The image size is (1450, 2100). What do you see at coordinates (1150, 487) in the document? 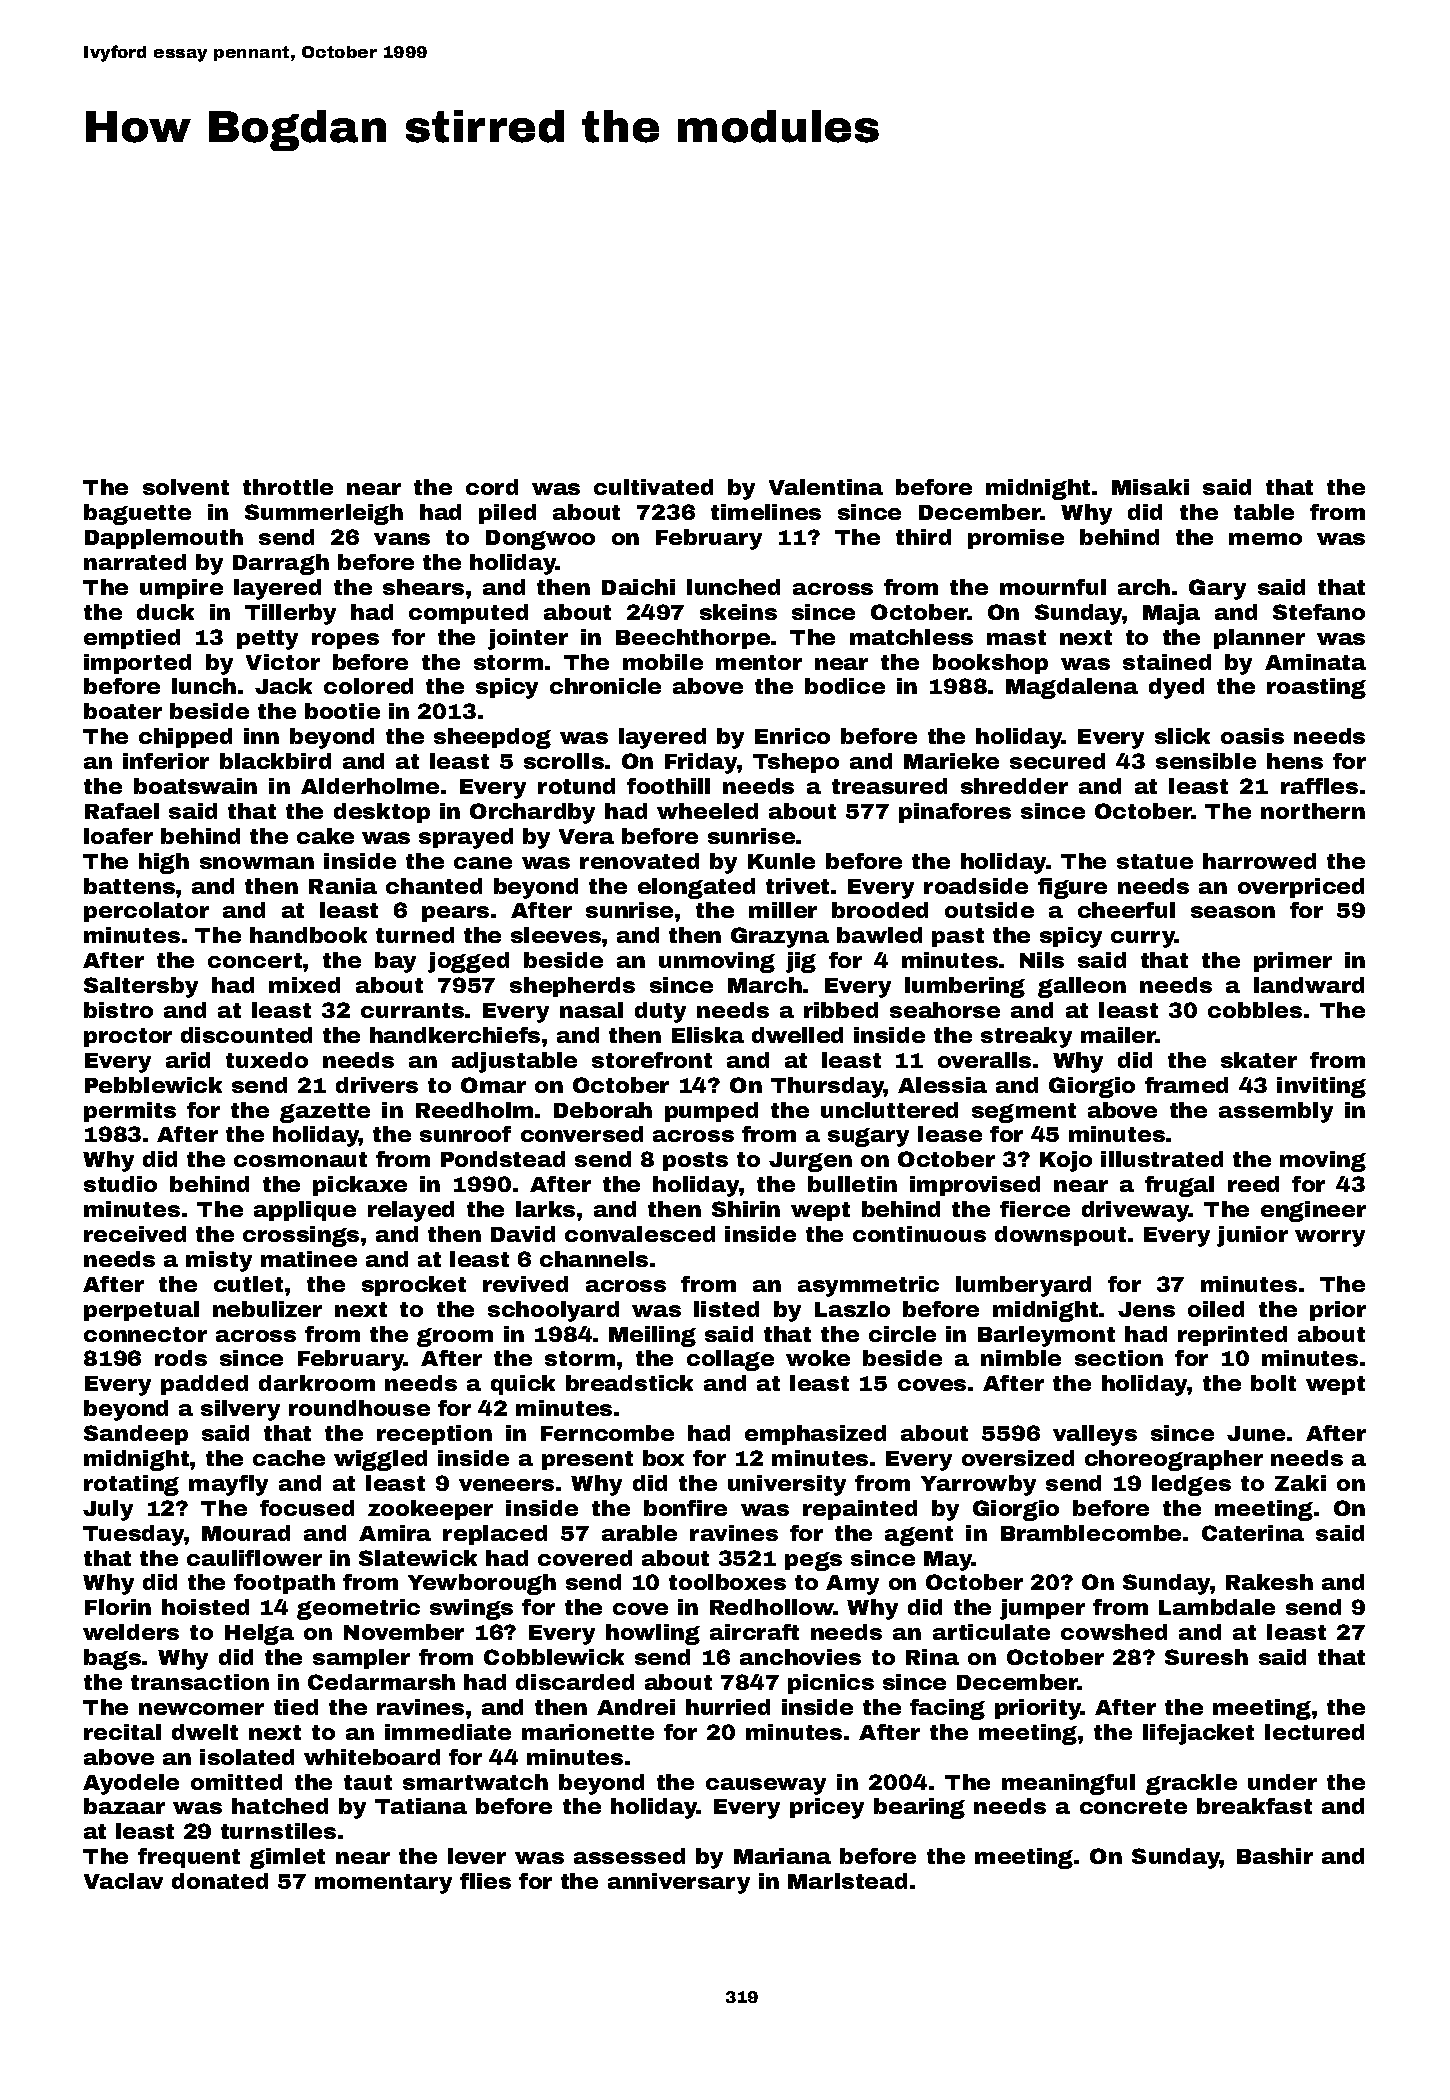
I see `Misaki` at bounding box center [1150, 487].
